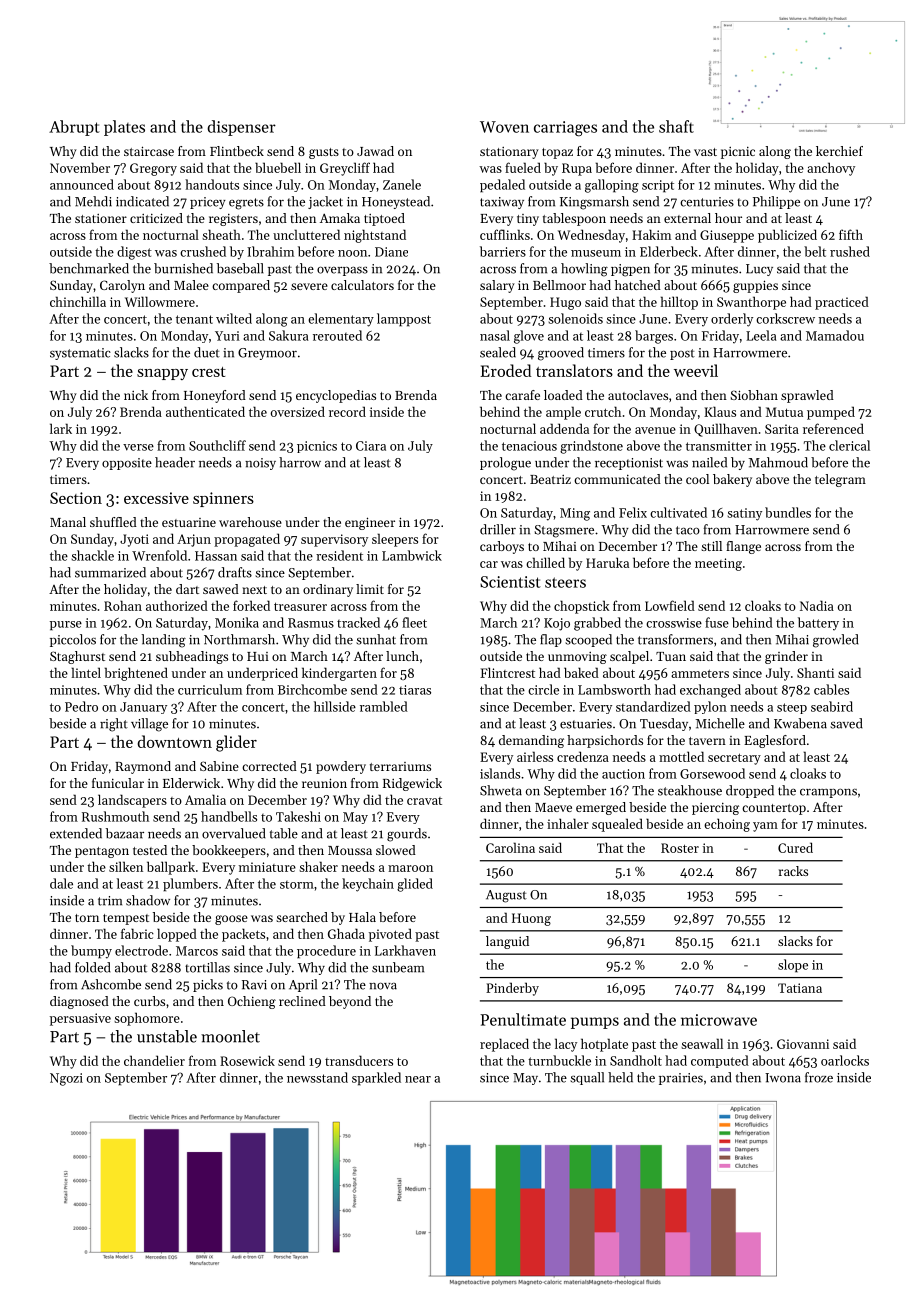 The image size is (924, 1308). What do you see at coordinates (839, 151) in the screenshot?
I see `kerchief` at bounding box center [839, 151].
